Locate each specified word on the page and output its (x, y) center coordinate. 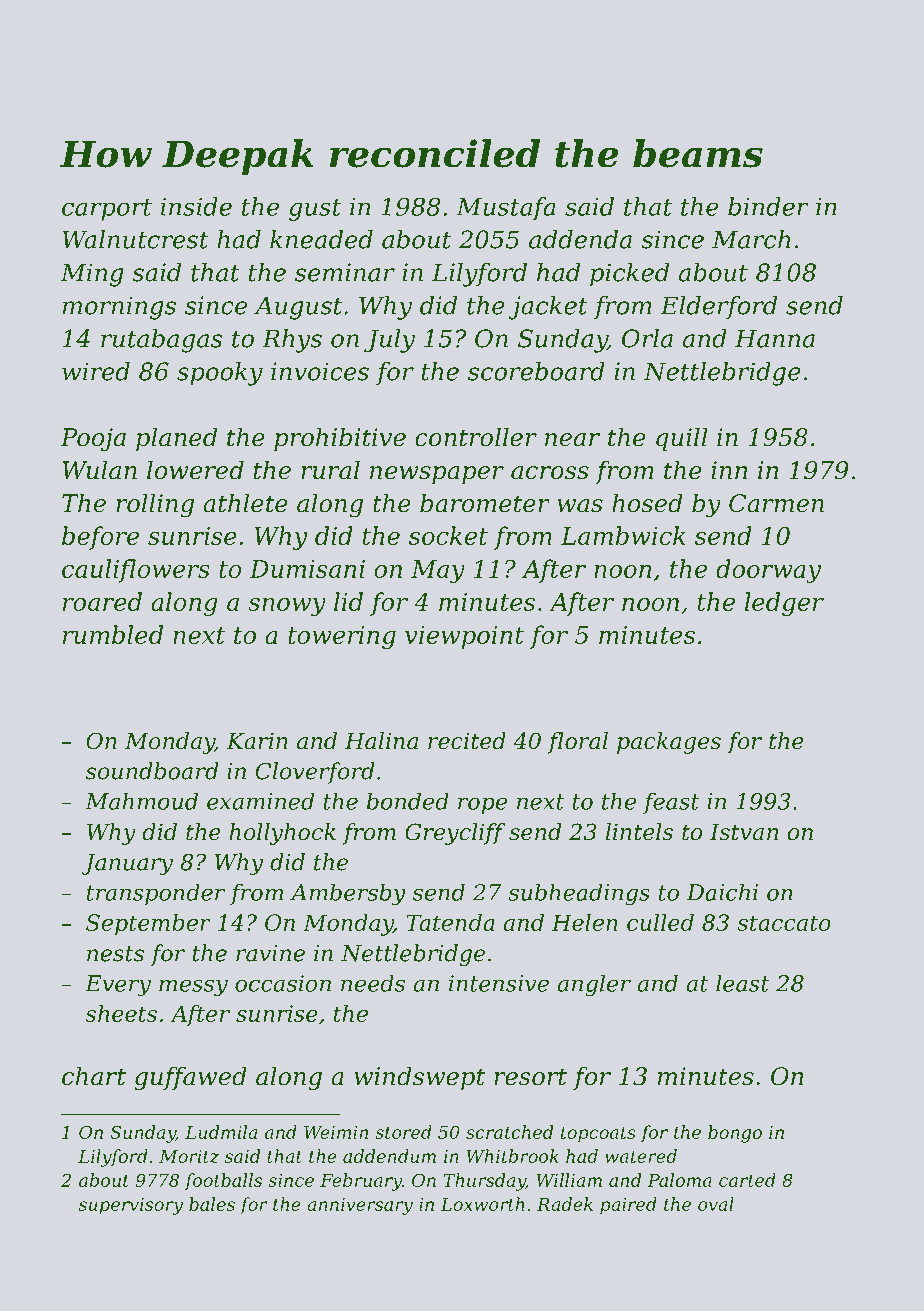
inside (196, 206)
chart (94, 1076)
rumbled (113, 634)
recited (467, 741)
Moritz (189, 1156)
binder (768, 206)
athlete (245, 503)
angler (594, 985)
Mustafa (506, 209)
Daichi (722, 892)
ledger (784, 604)
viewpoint (464, 637)
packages (669, 743)
